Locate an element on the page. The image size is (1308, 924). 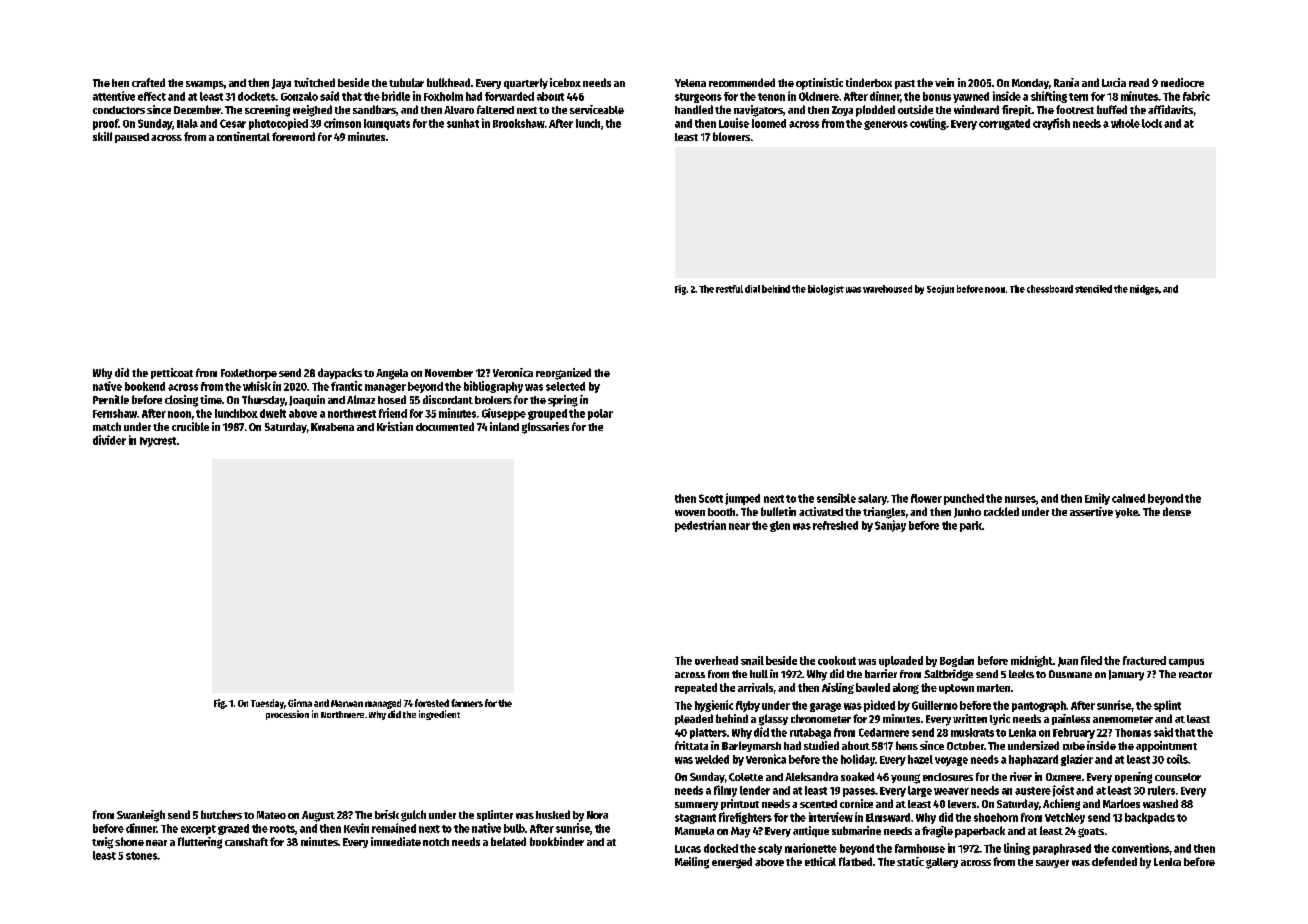
bibliography is located at coordinates (493, 387).
